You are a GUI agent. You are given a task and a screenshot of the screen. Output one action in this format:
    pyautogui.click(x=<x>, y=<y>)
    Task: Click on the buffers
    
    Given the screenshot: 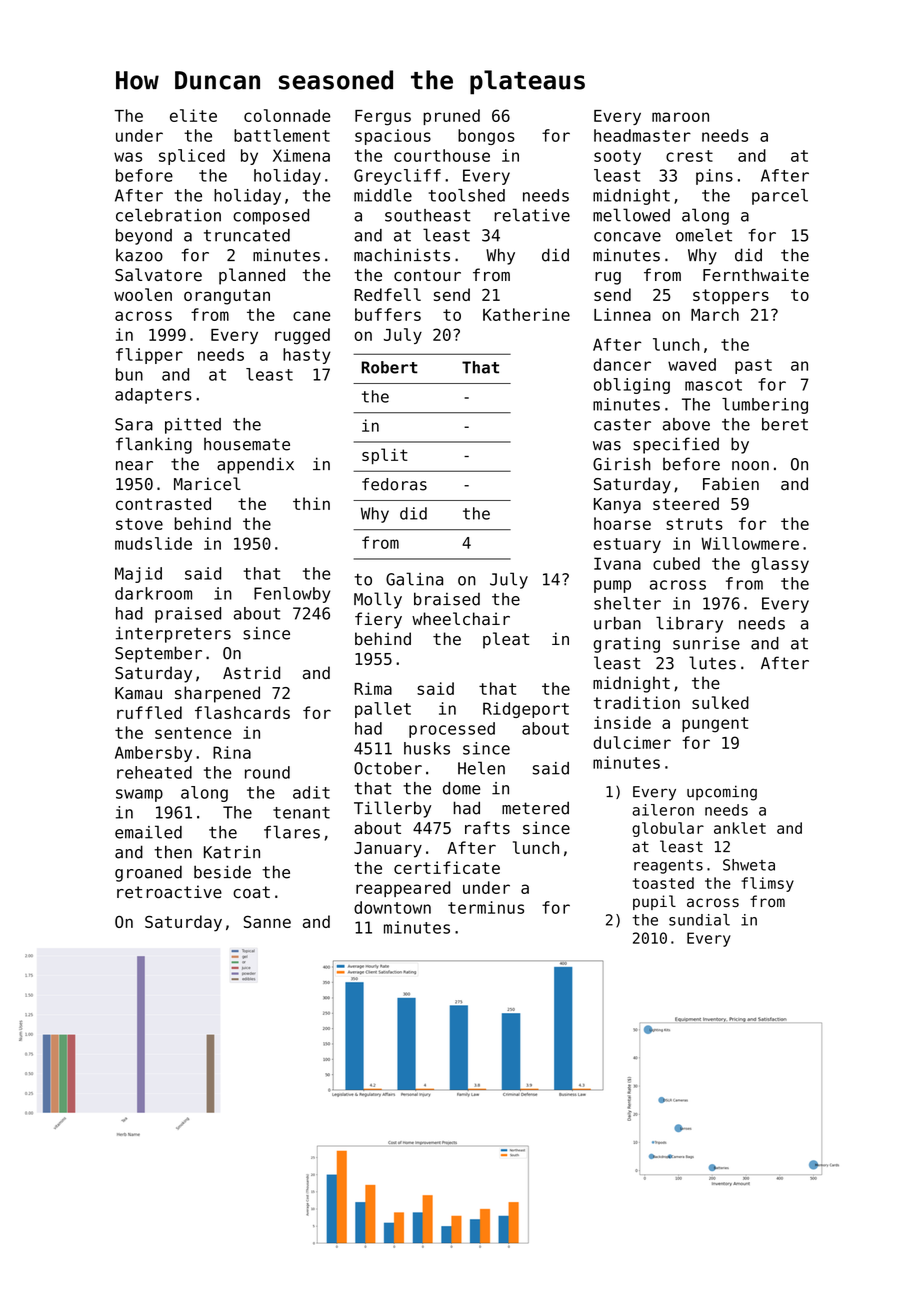 What is the action you would take?
    pyautogui.click(x=388, y=314)
